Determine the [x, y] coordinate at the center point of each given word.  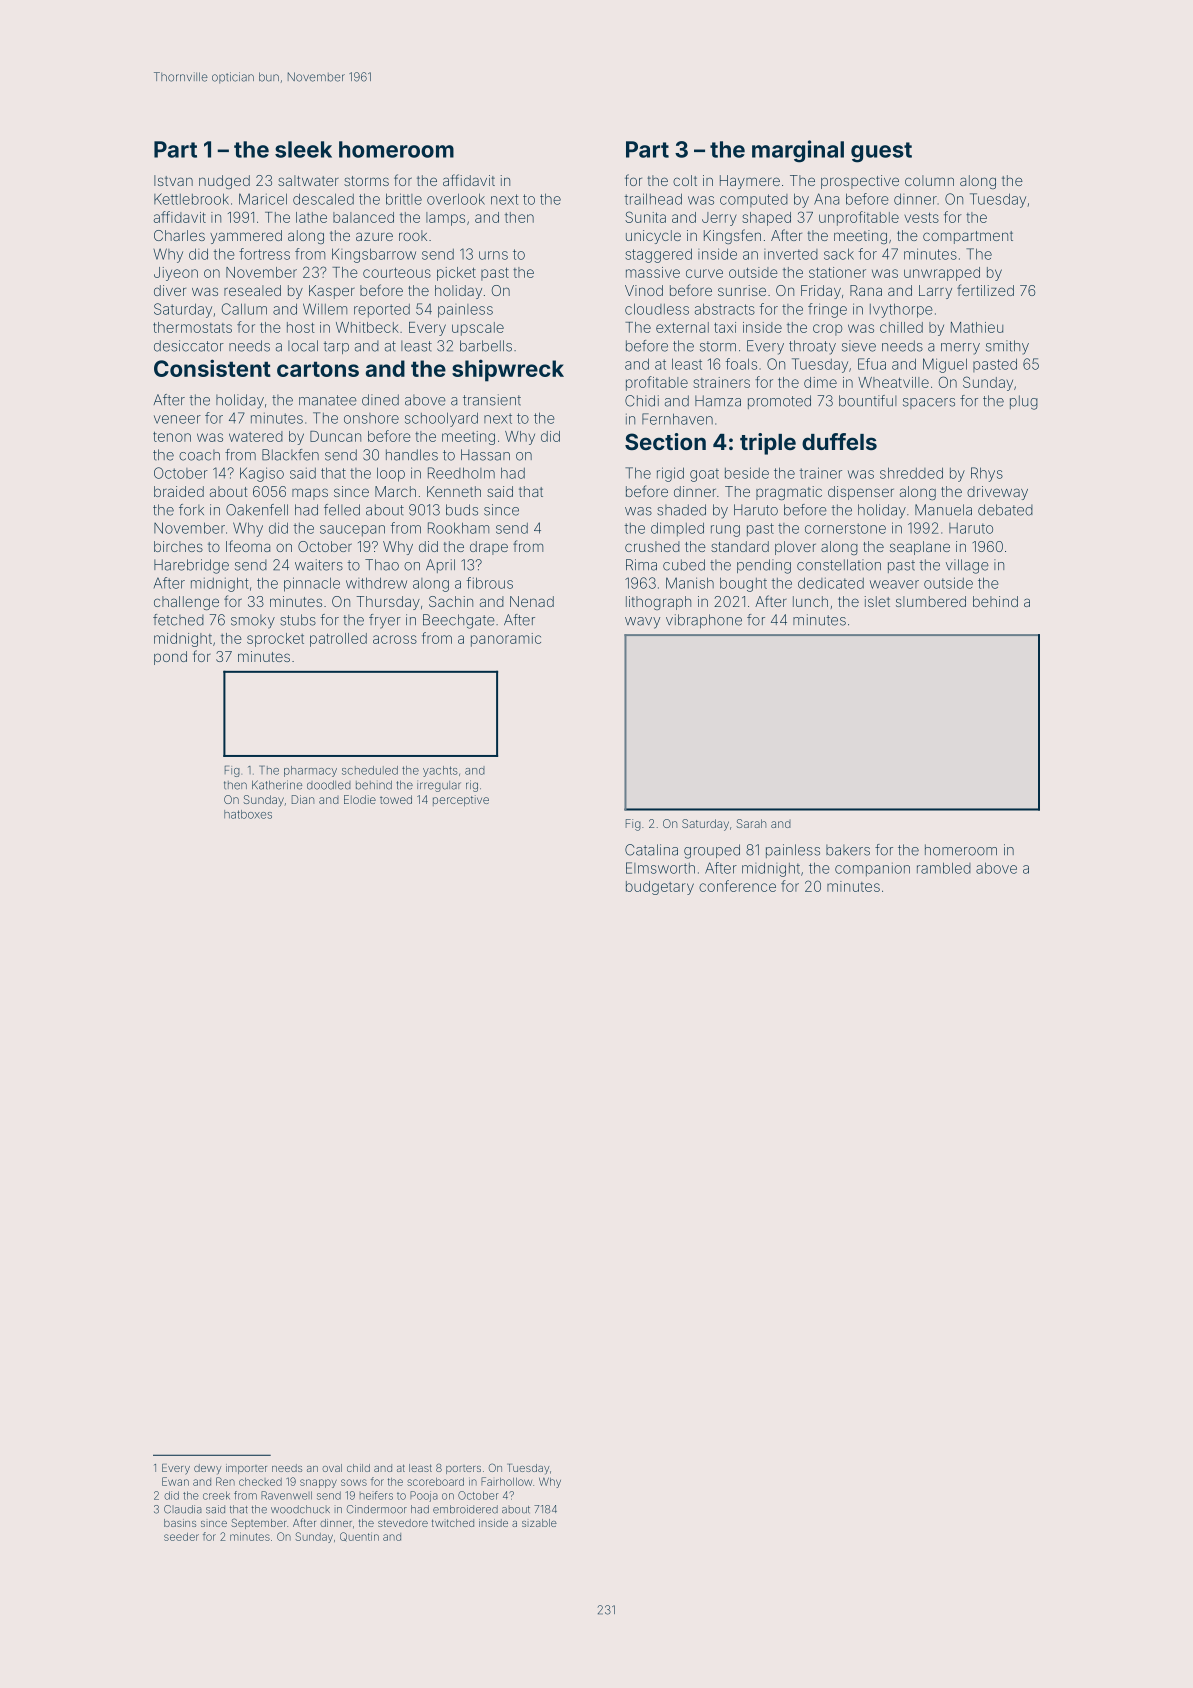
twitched [453, 1523]
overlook [456, 199]
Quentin [359, 1536]
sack [839, 254]
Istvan [173, 180]
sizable [539, 1523]
